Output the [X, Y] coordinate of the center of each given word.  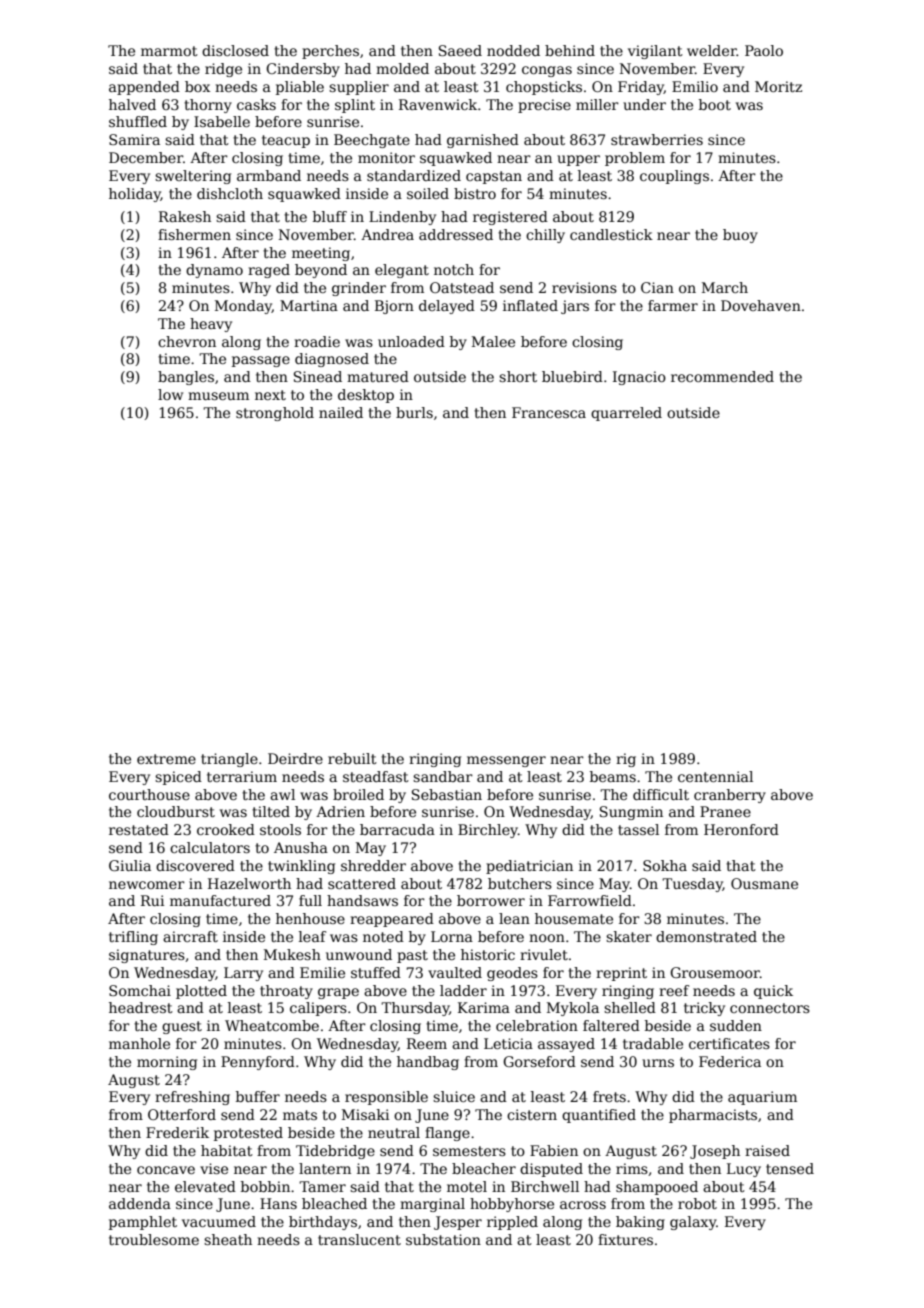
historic [488, 954]
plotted [201, 992]
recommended [722, 376]
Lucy [744, 1170]
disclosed [235, 50]
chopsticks [544, 88]
